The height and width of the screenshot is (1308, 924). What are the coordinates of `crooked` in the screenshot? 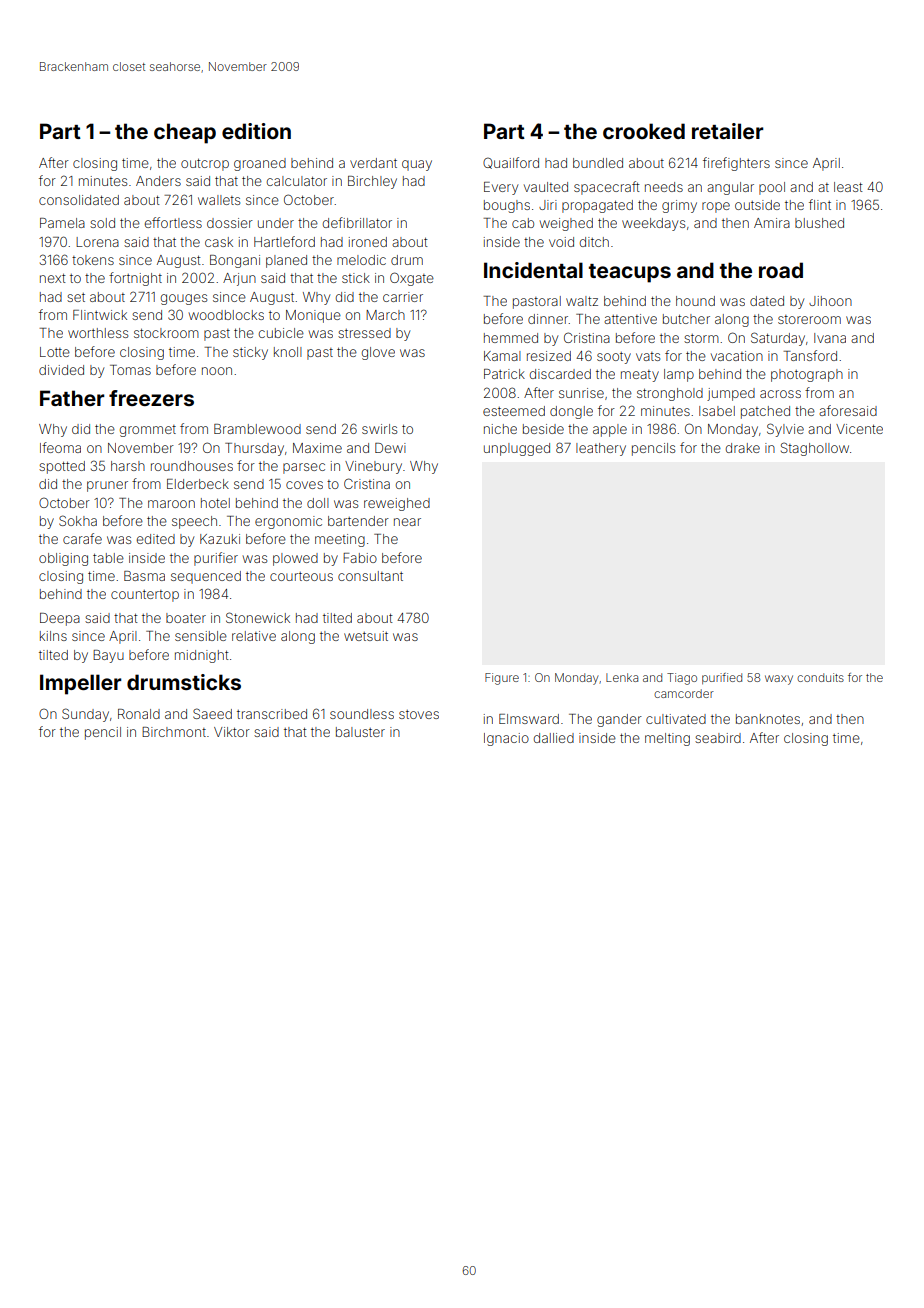 It's located at (644, 131).
